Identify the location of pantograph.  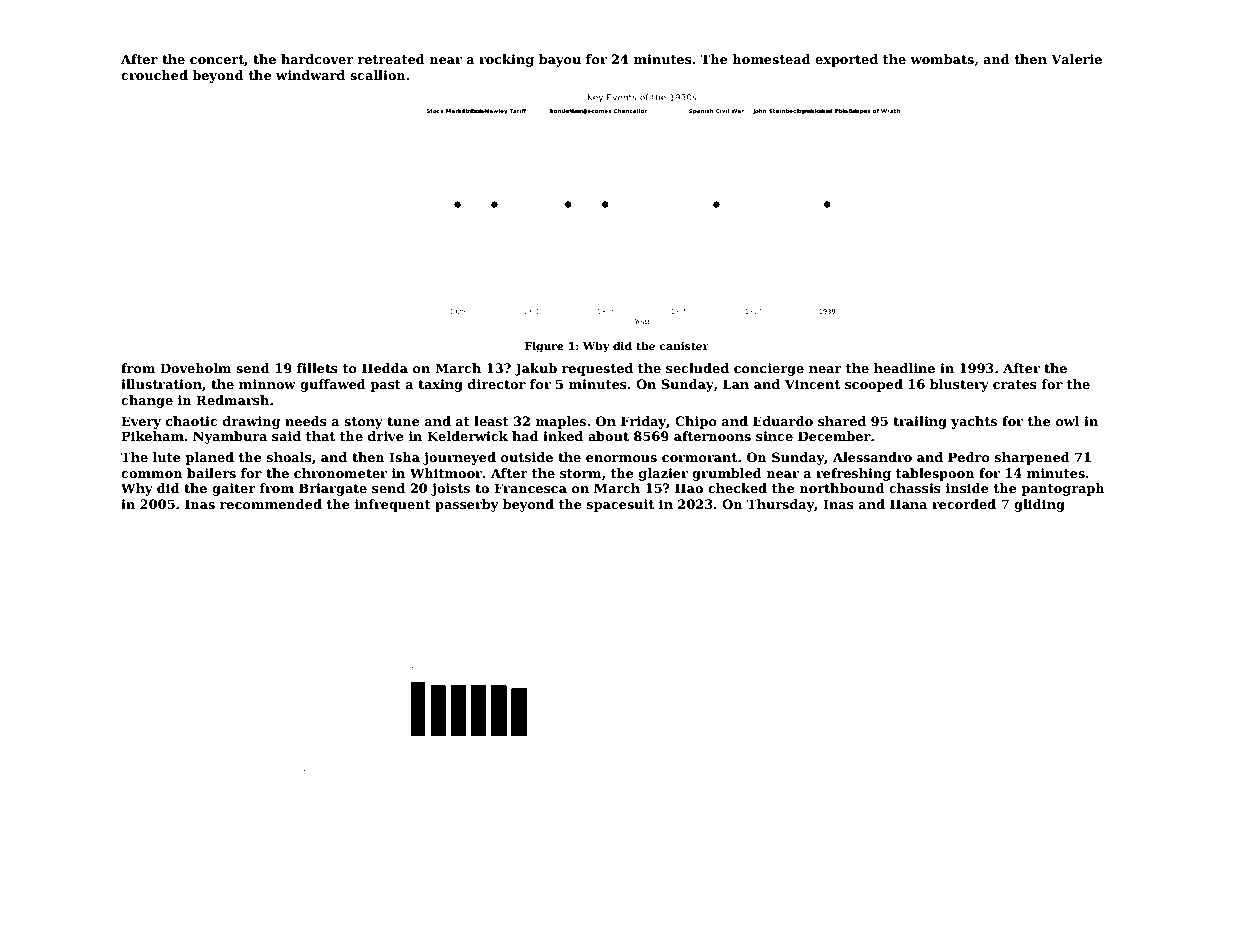
(1063, 489).
